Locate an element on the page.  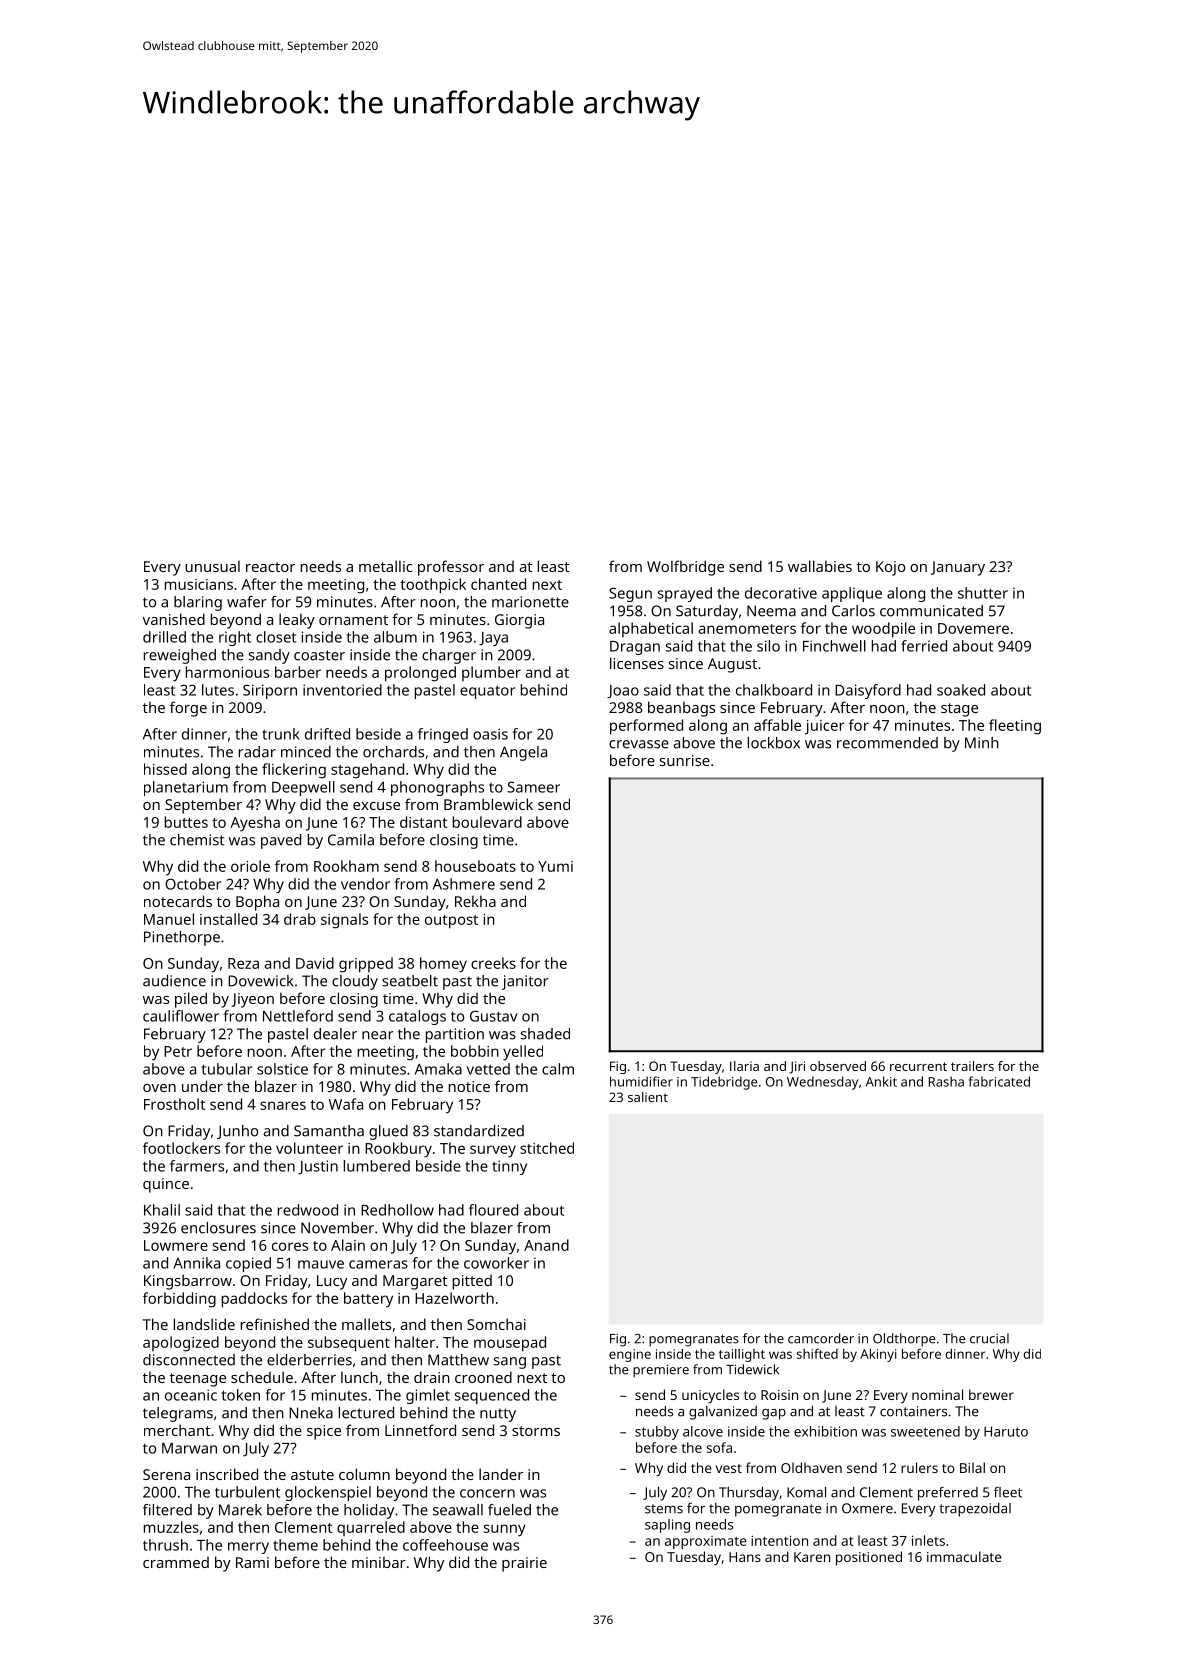
coworker is located at coordinates (496, 1263).
